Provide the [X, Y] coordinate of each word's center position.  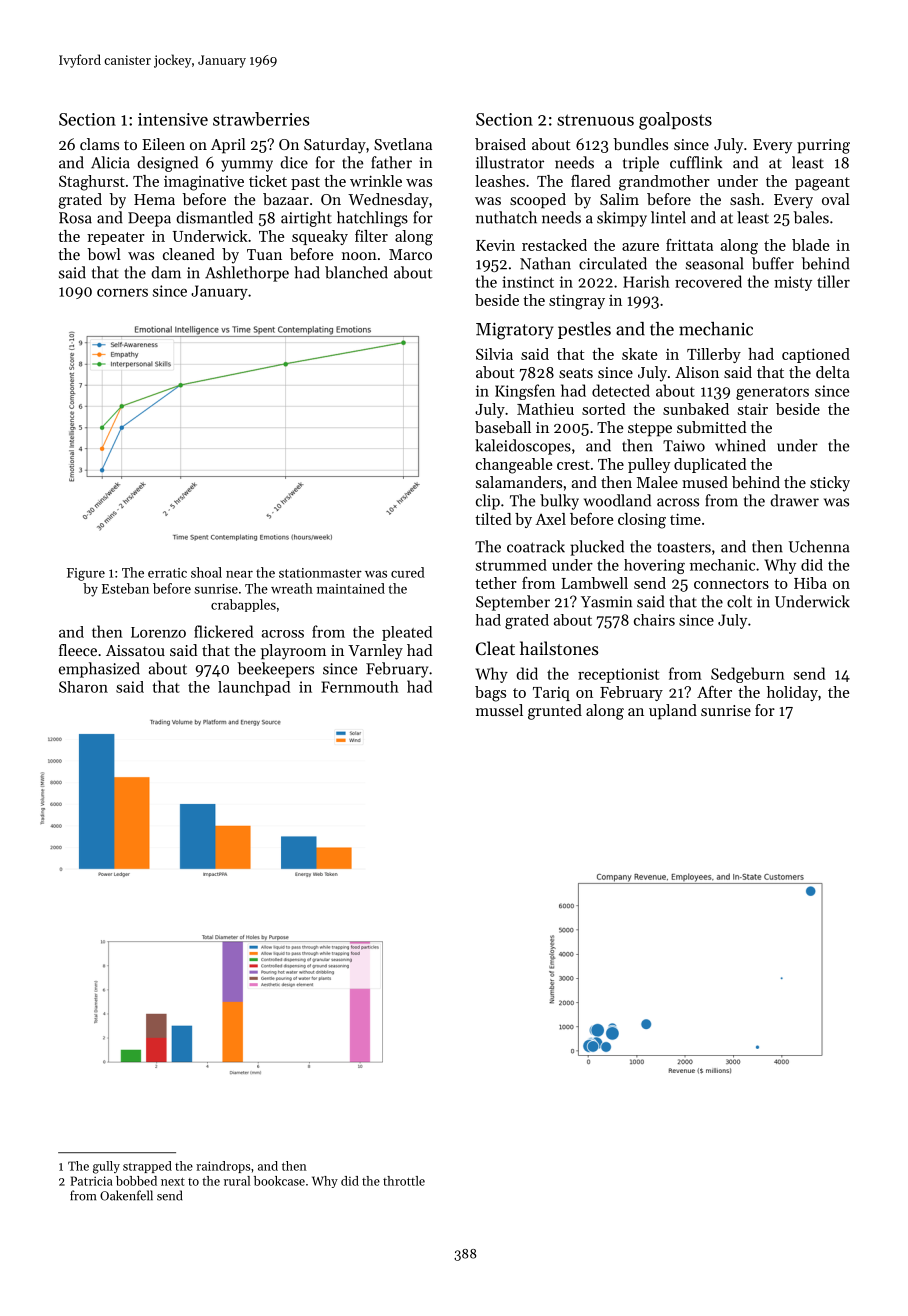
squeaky [320, 237]
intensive [173, 119]
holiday [792, 693]
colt [739, 601]
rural [237, 1181]
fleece [78, 650]
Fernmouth [360, 687]
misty [793, 283]
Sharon [83, 687]
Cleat [495, 648]
